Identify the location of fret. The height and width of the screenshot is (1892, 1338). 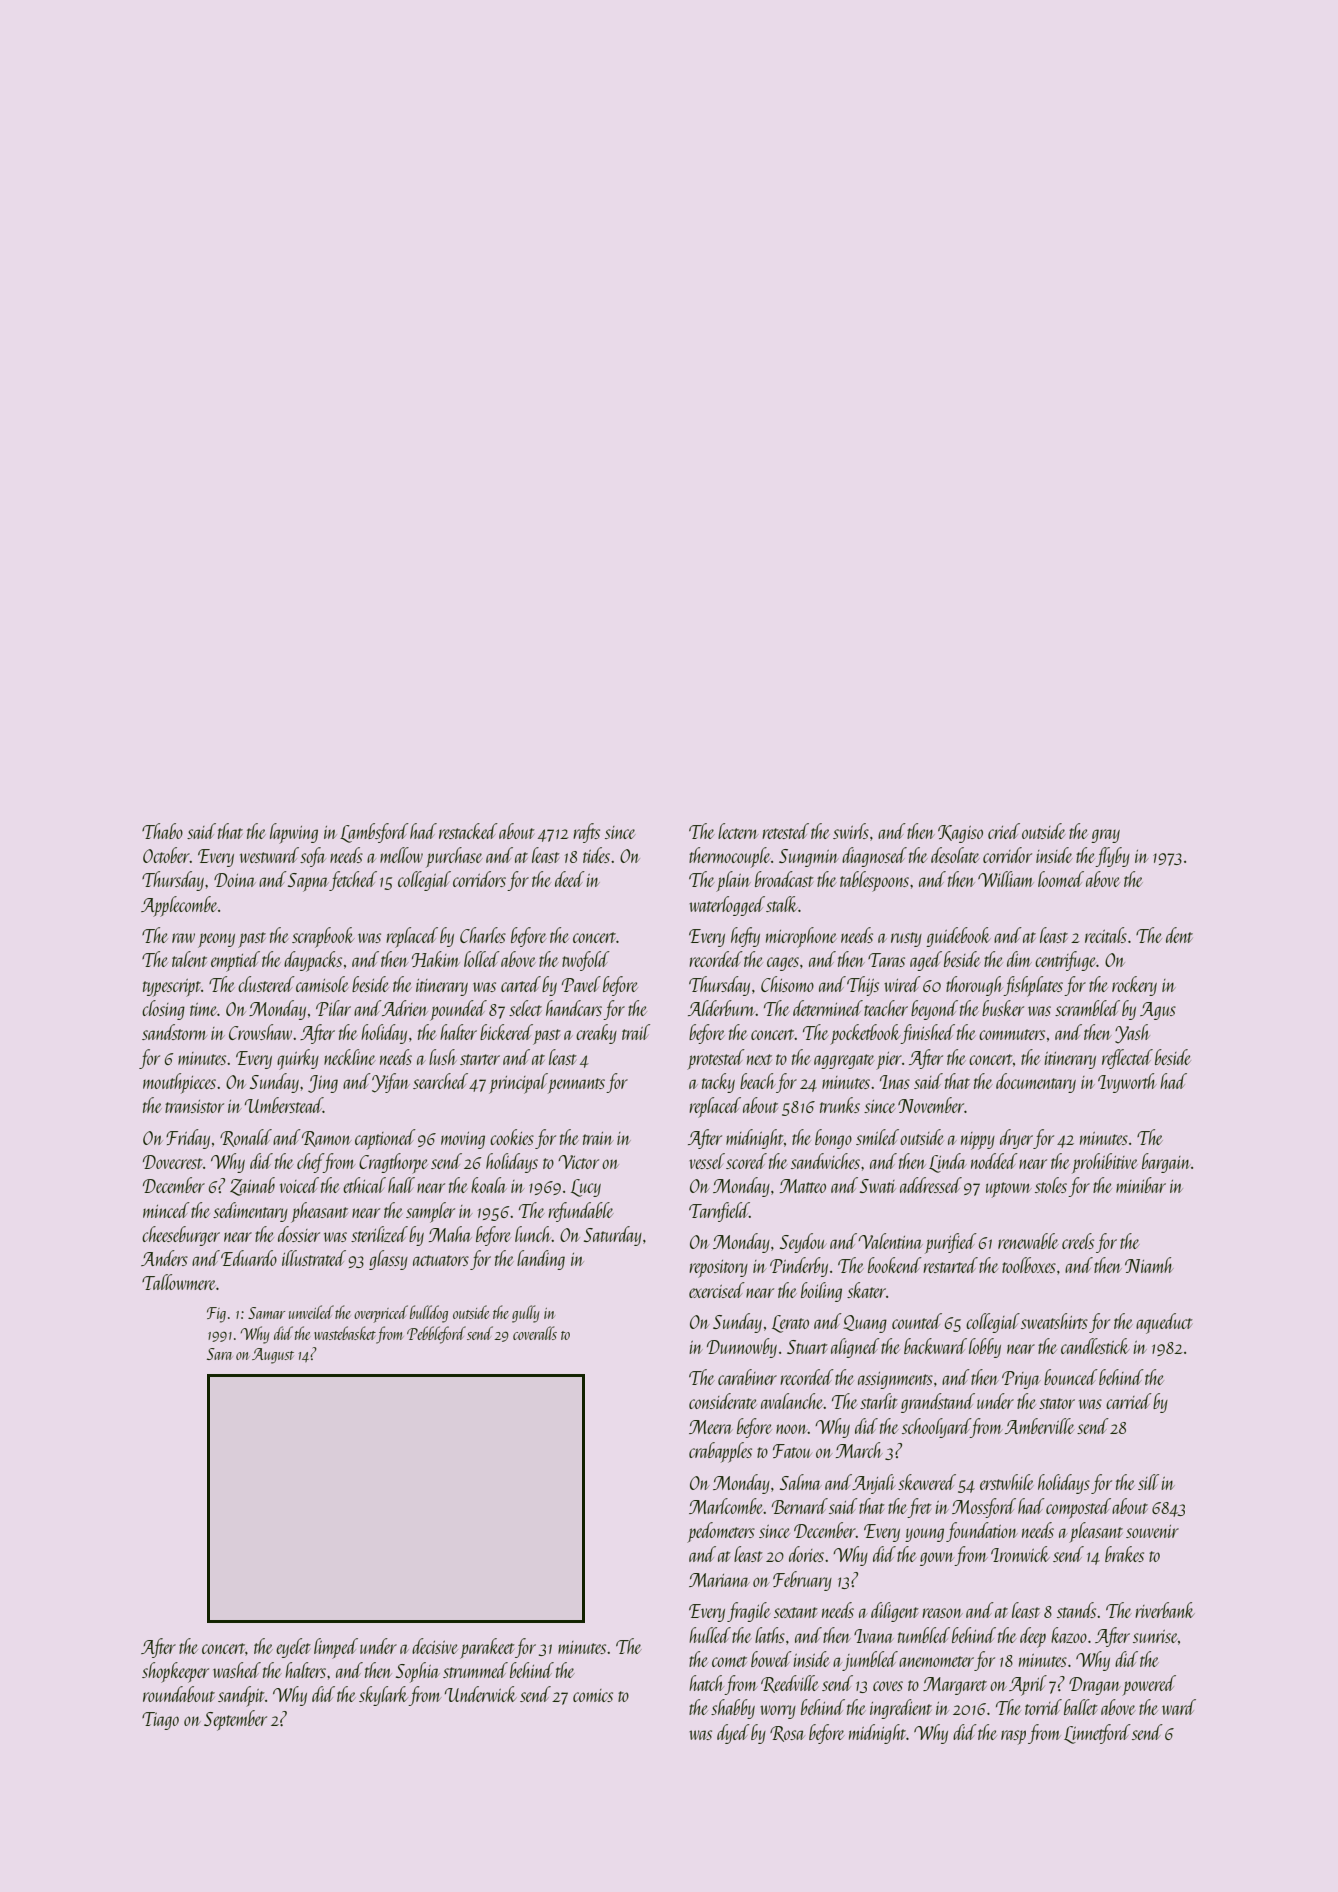
(920, 1508).
